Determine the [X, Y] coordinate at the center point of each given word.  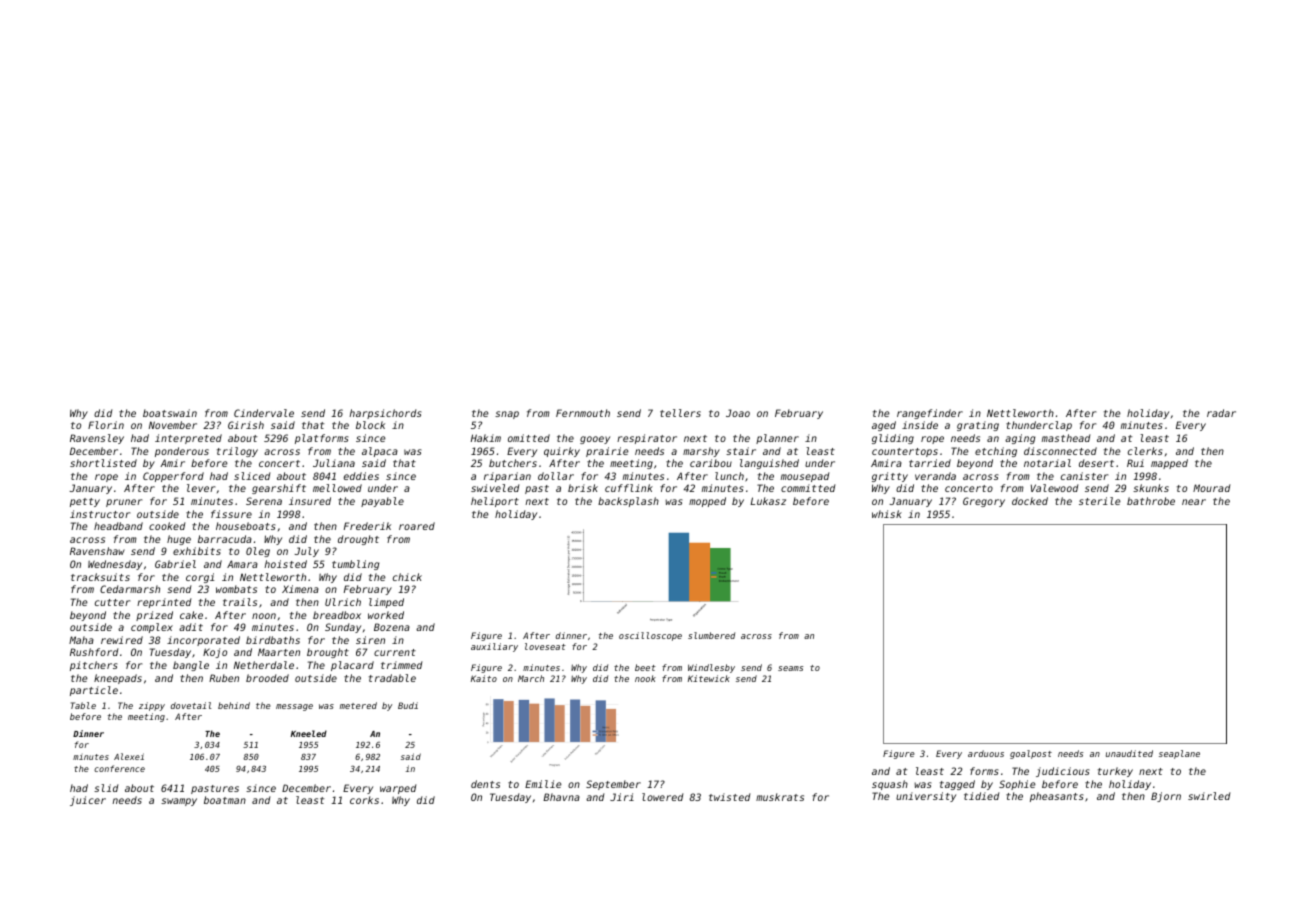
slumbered [711, 635]
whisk [887, 514]
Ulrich [343, 602]
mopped [707, 502]
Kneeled [309, 733]
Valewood [1054, 488]
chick [407, 577]
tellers [680, 413]
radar [1221, 413]
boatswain [170, 413]
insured [310, 501]
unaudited [1129, 753]
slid [106, 788]
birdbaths [273, 640]
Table [83, 705]
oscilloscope [650, 636]
